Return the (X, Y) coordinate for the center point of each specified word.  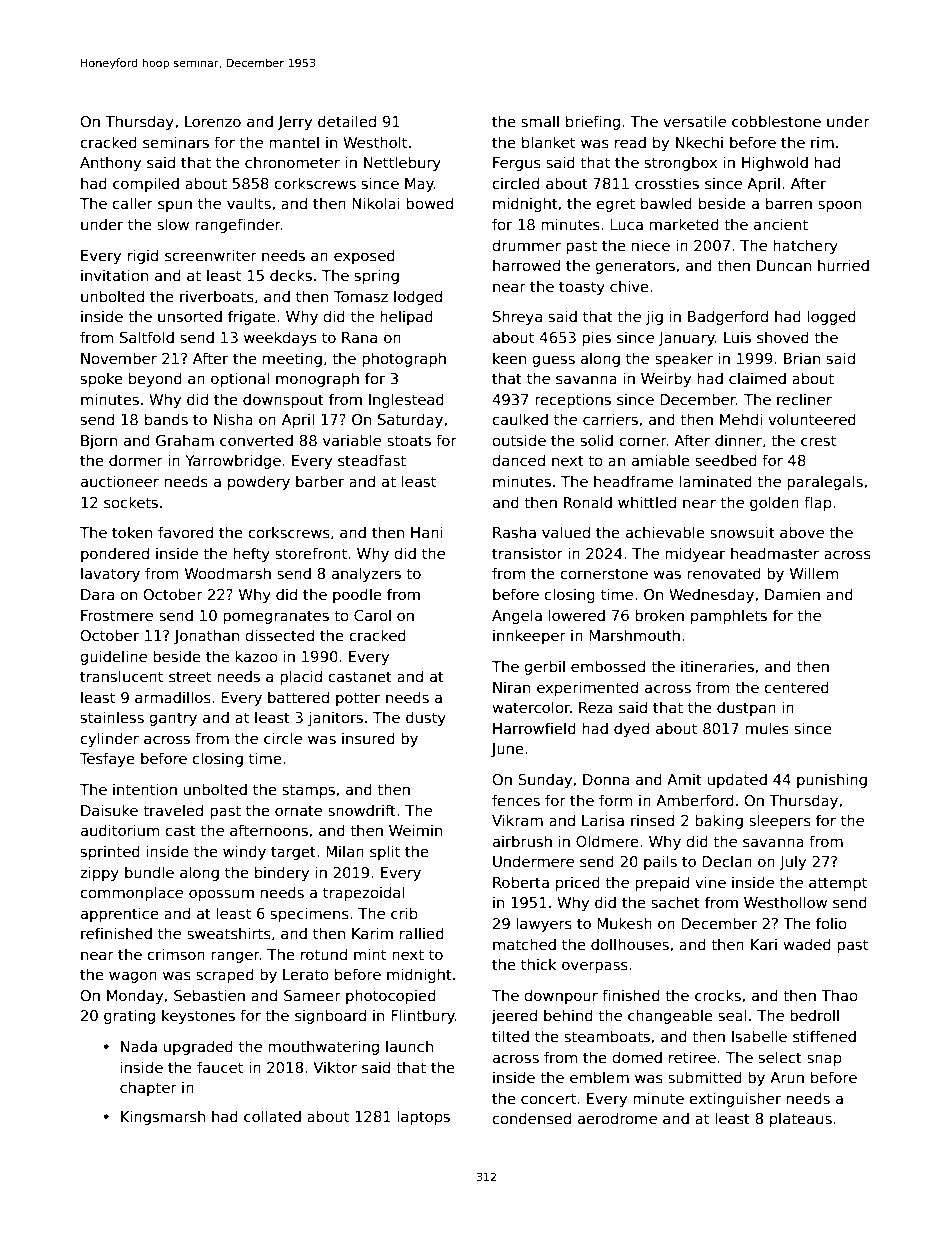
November (119, 358)
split (385, 852)
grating (129, 1016)
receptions (573, 400)
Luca (626, 224)
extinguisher (735, 1099)
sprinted (110, 852)
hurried (843, 265)
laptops (423, 1117)
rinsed (652, 820)
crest (818, 440)
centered (796, 687)
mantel (294, 142)
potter (358, 699)
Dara (97, 594)
